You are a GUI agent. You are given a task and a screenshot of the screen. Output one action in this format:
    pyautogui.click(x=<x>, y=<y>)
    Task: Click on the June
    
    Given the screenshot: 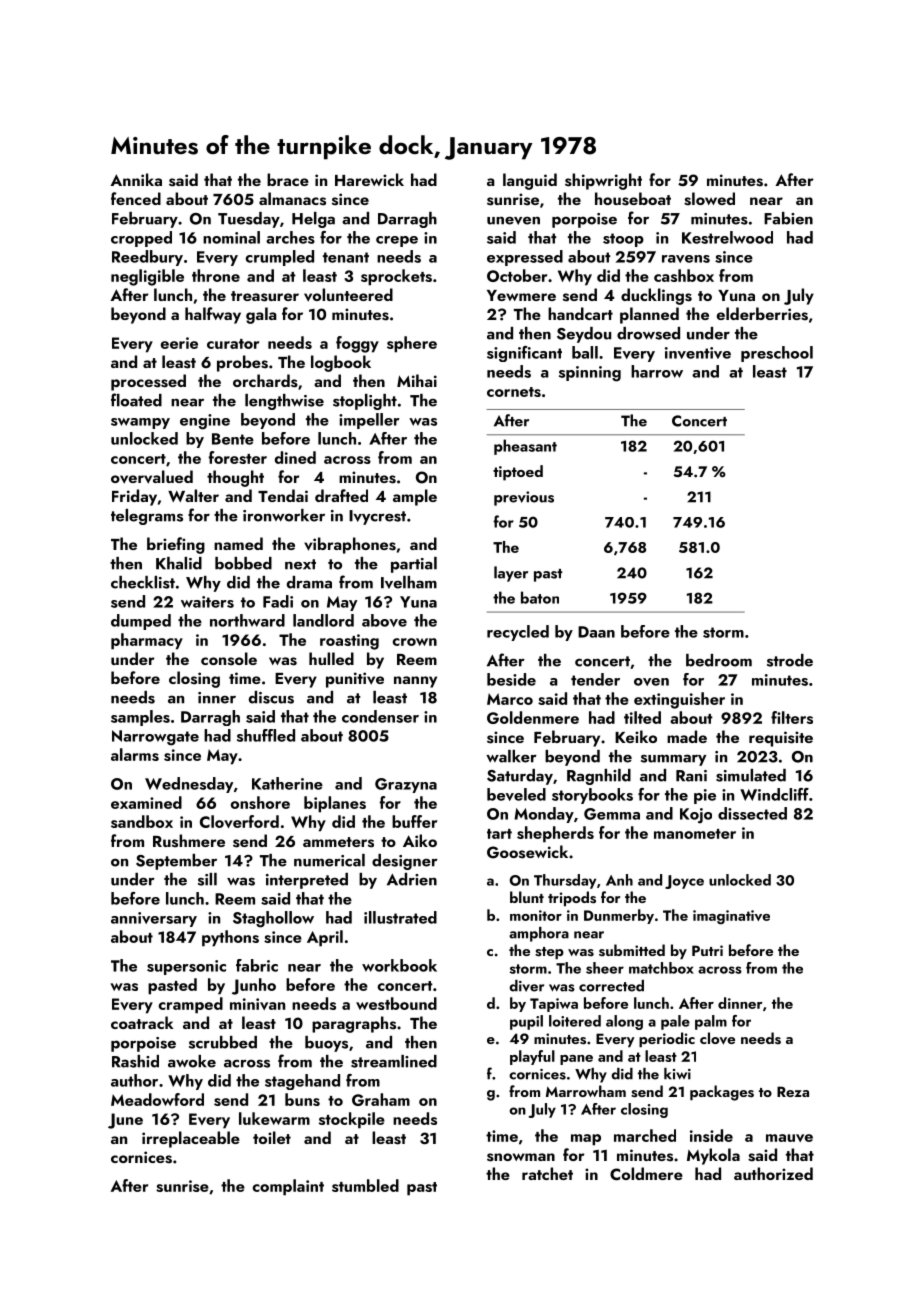 What is the action you would take?
    pyautogui.click(x=125, y=1121)
